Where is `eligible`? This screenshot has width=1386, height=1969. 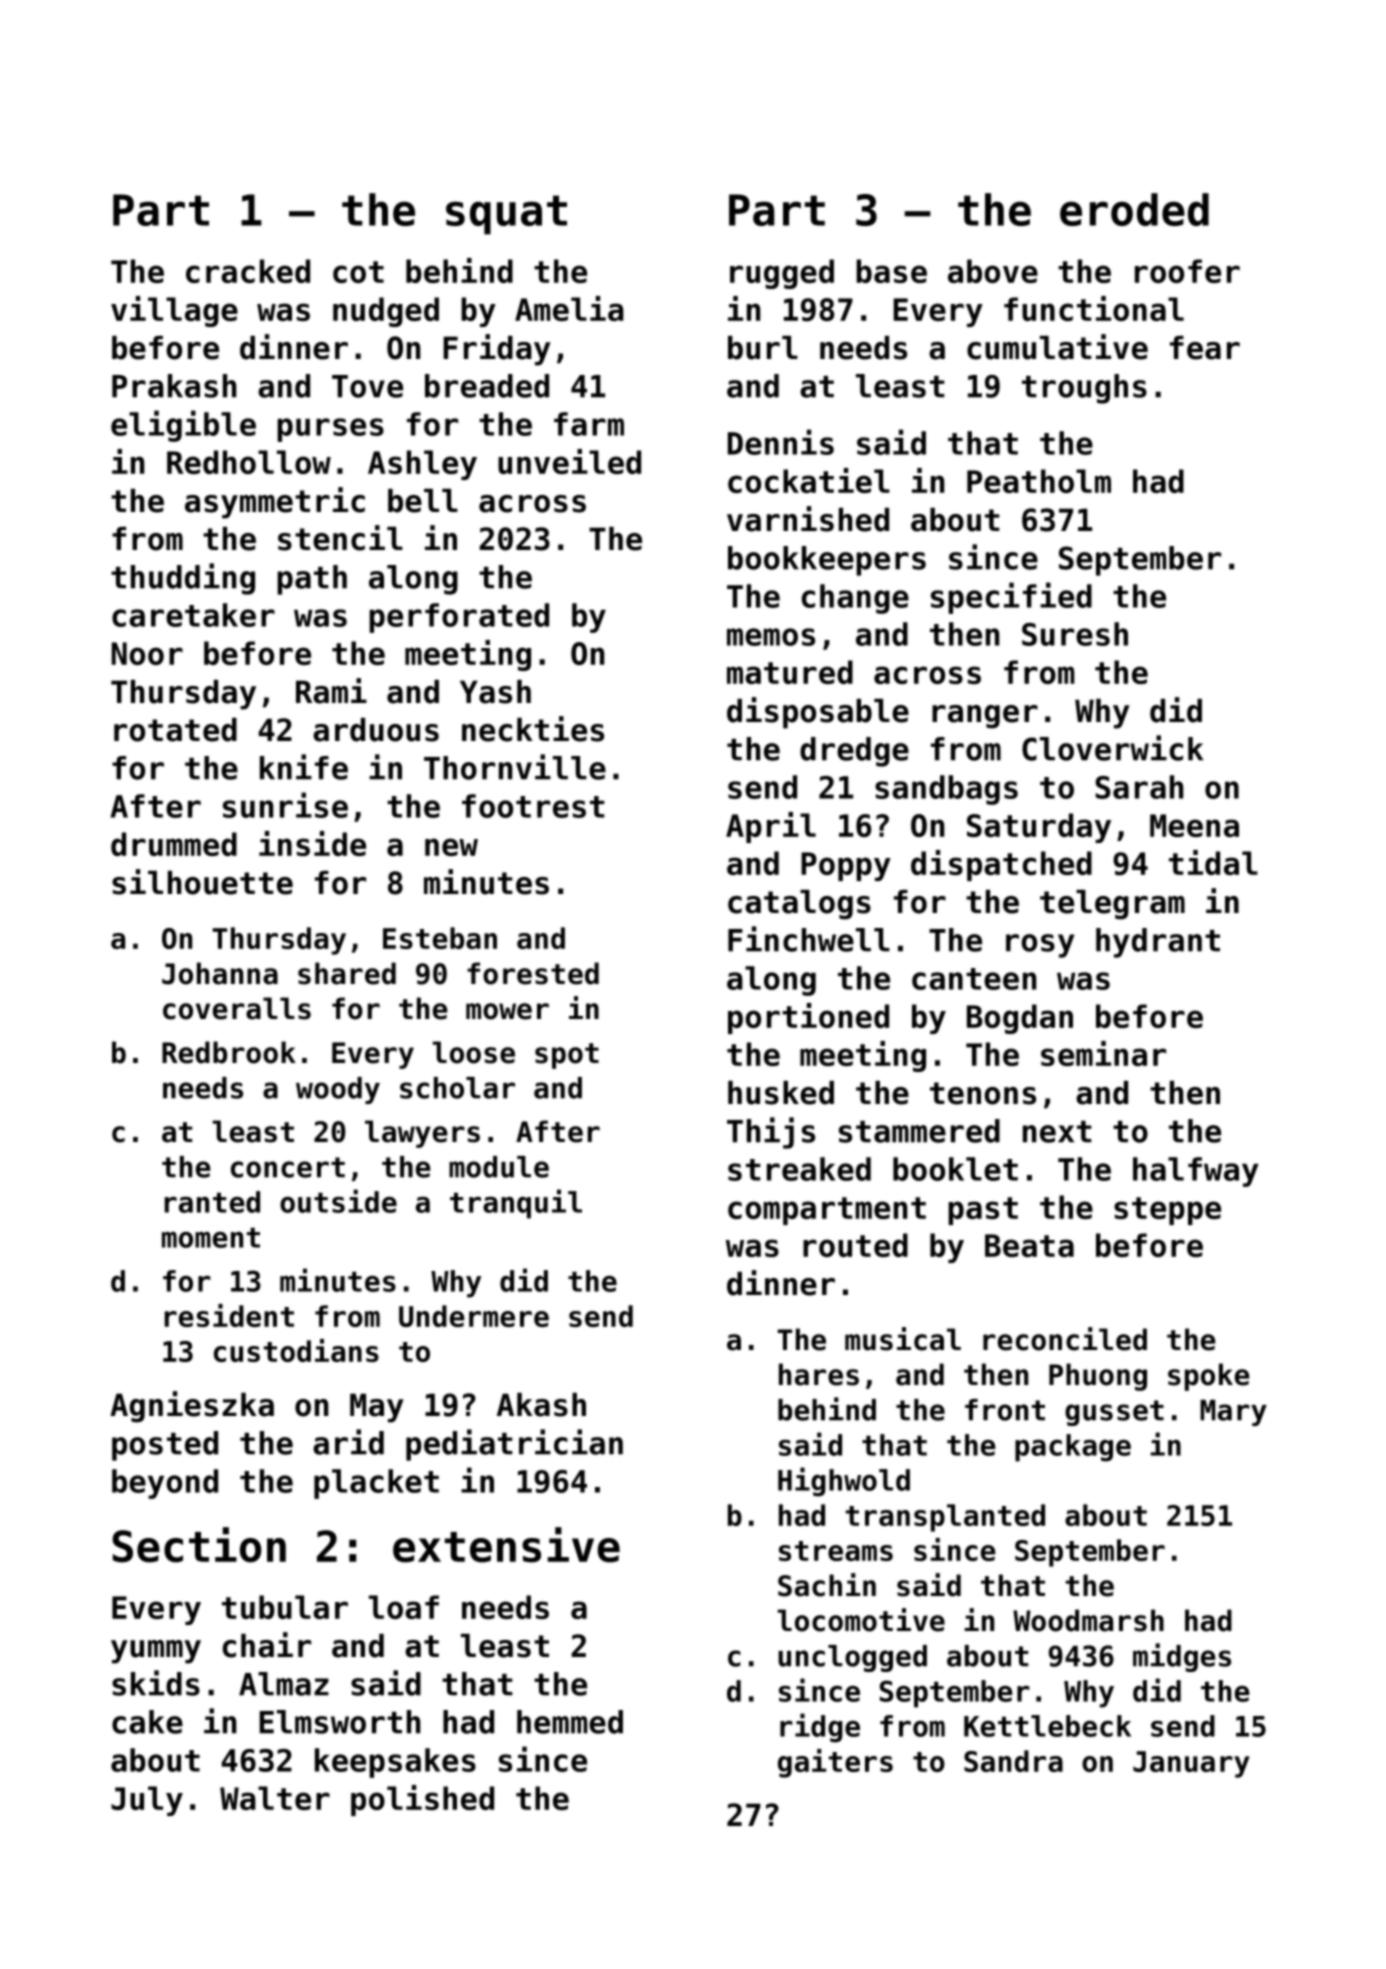 eligible is located at coordinates (183, 426).
